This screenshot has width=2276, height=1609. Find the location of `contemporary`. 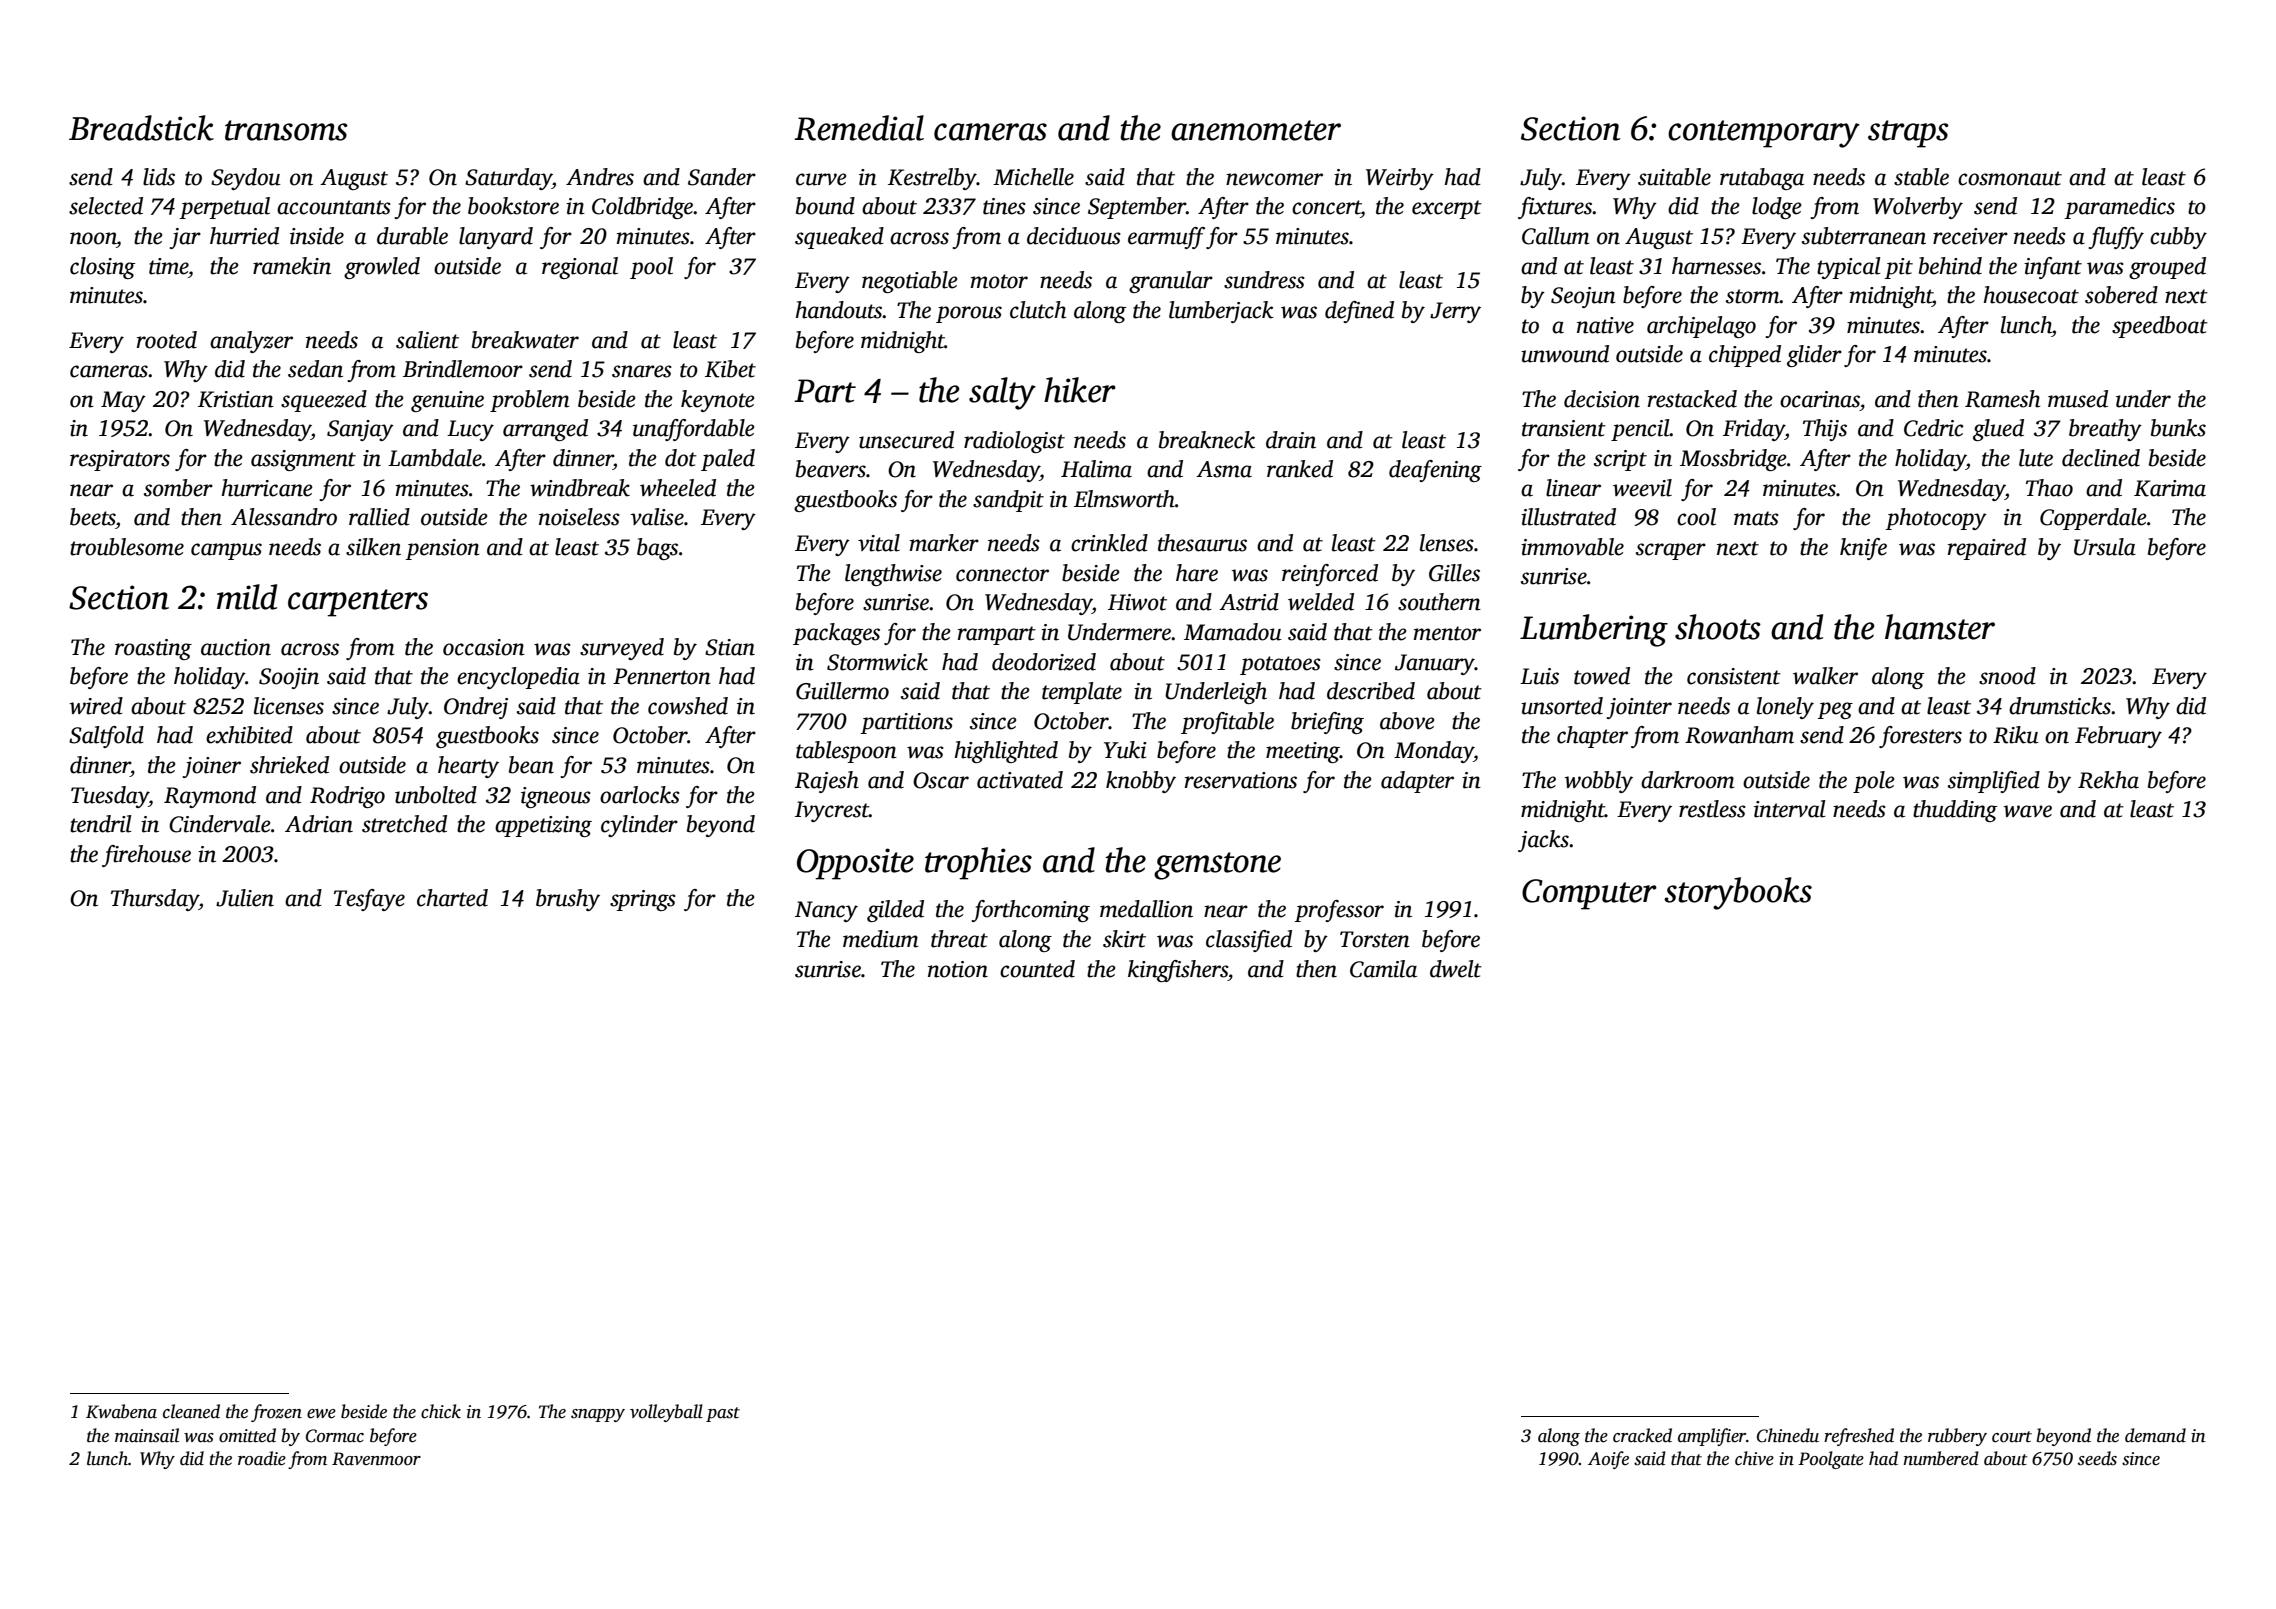

contemporary is located at coordinates (1764, 134).
